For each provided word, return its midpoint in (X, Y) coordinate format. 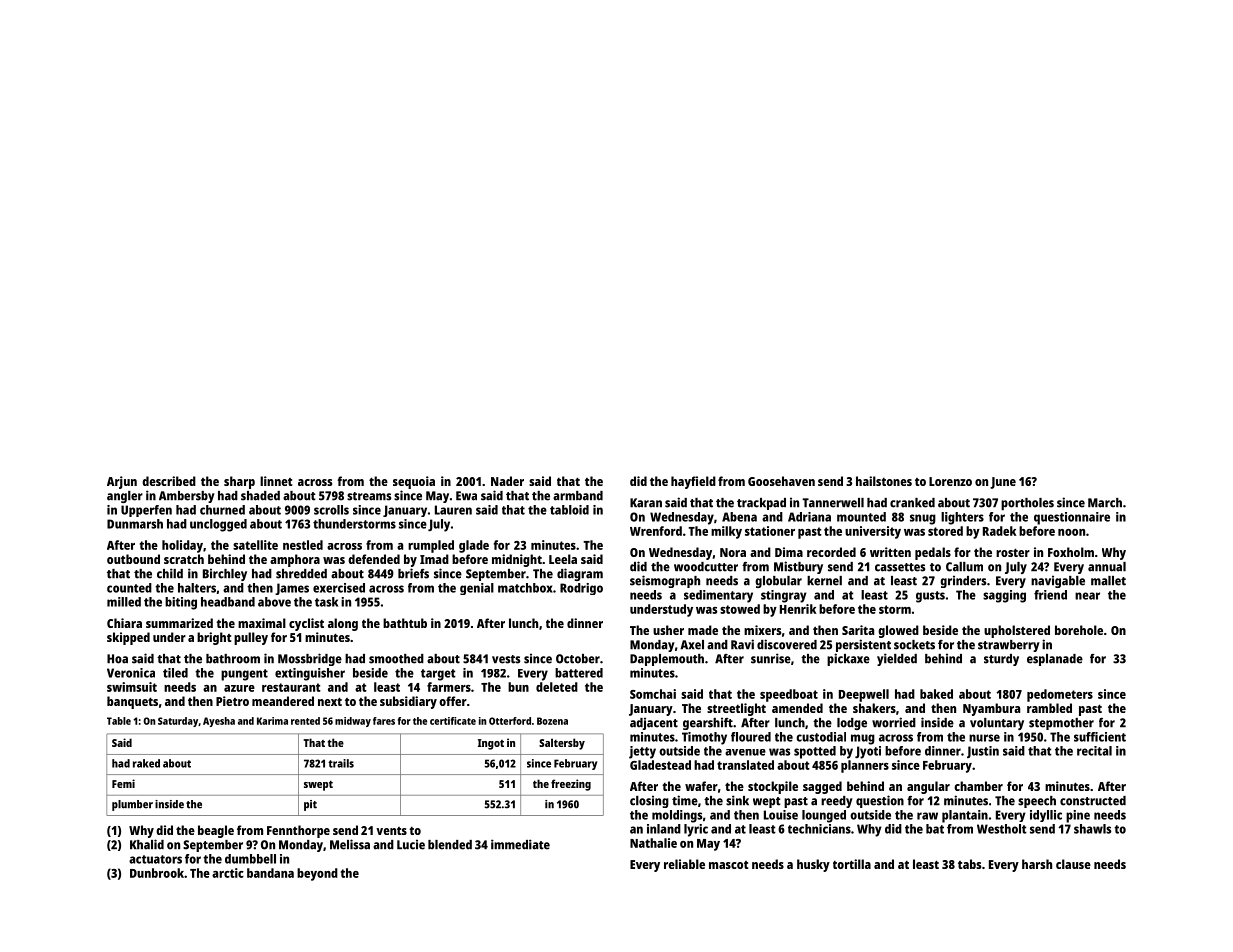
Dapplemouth (667, 660)
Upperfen (146, 511)
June (1003, 483)
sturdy (1001, 660)
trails (341, 763)
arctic (228, 873)
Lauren (453, 510)
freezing (571, 785)
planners (865, 766)
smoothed (396, 659)
